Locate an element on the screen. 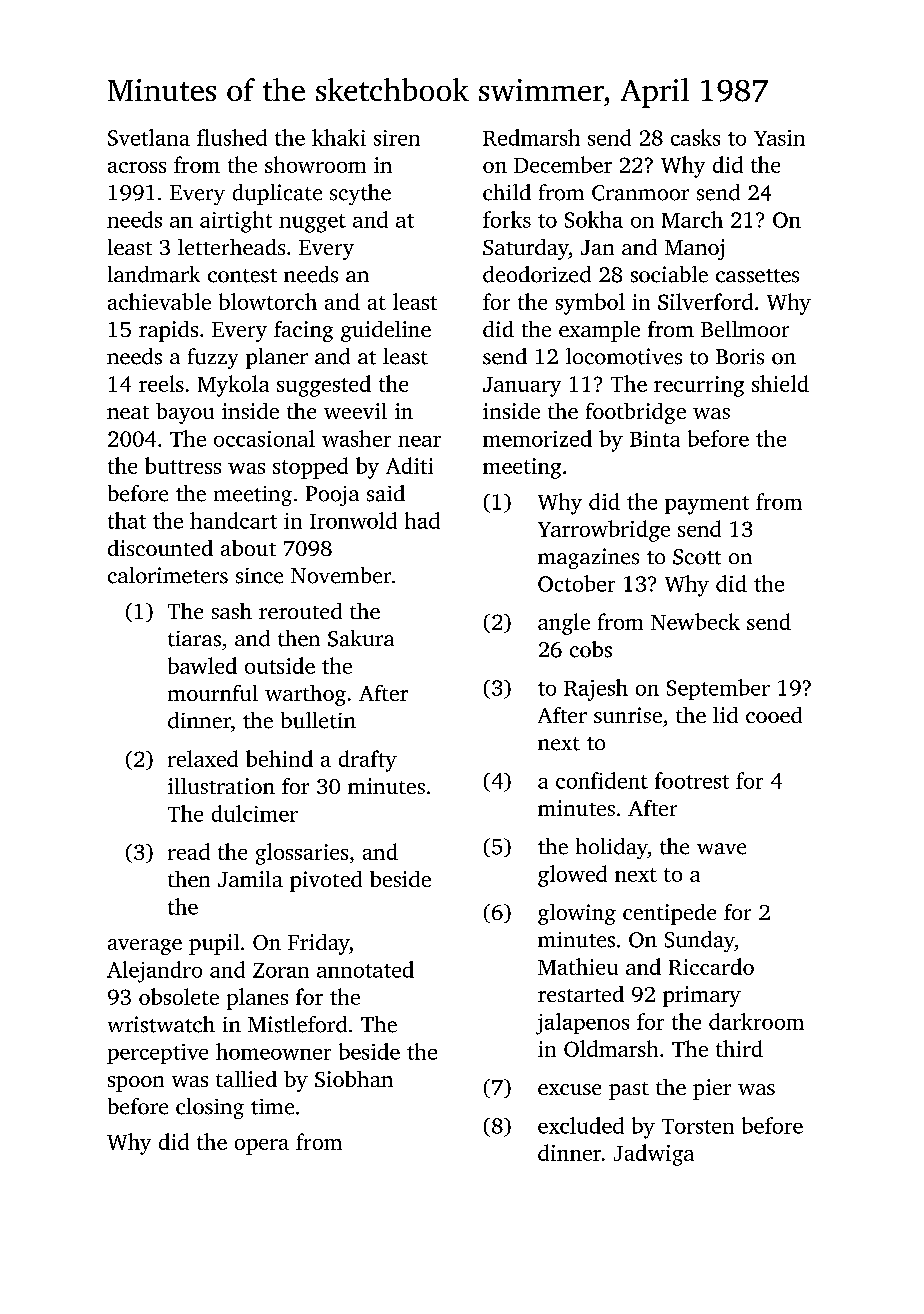  Scott is located at coordinates (697, 557).
